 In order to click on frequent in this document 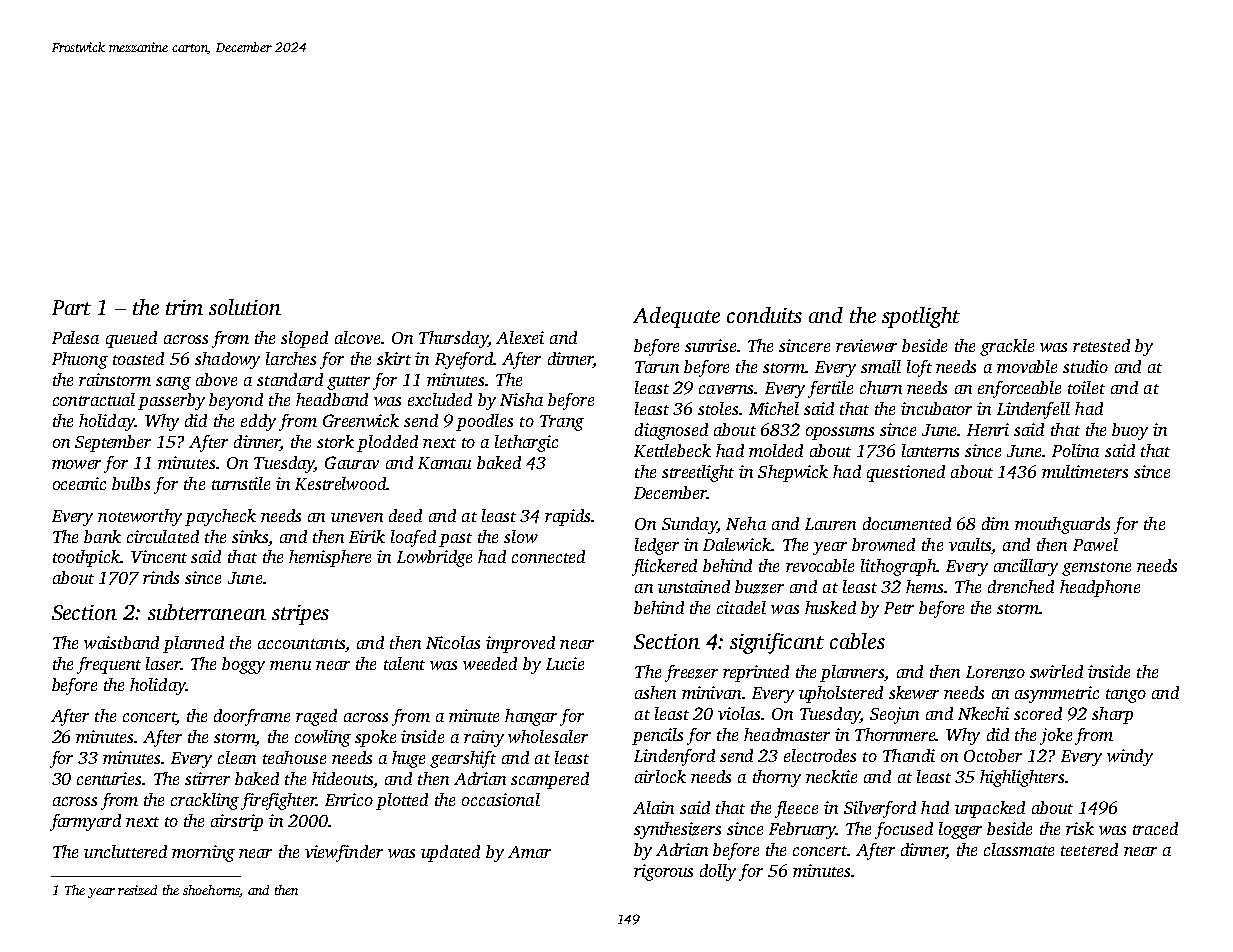, I will do `click(109, 665)`.
